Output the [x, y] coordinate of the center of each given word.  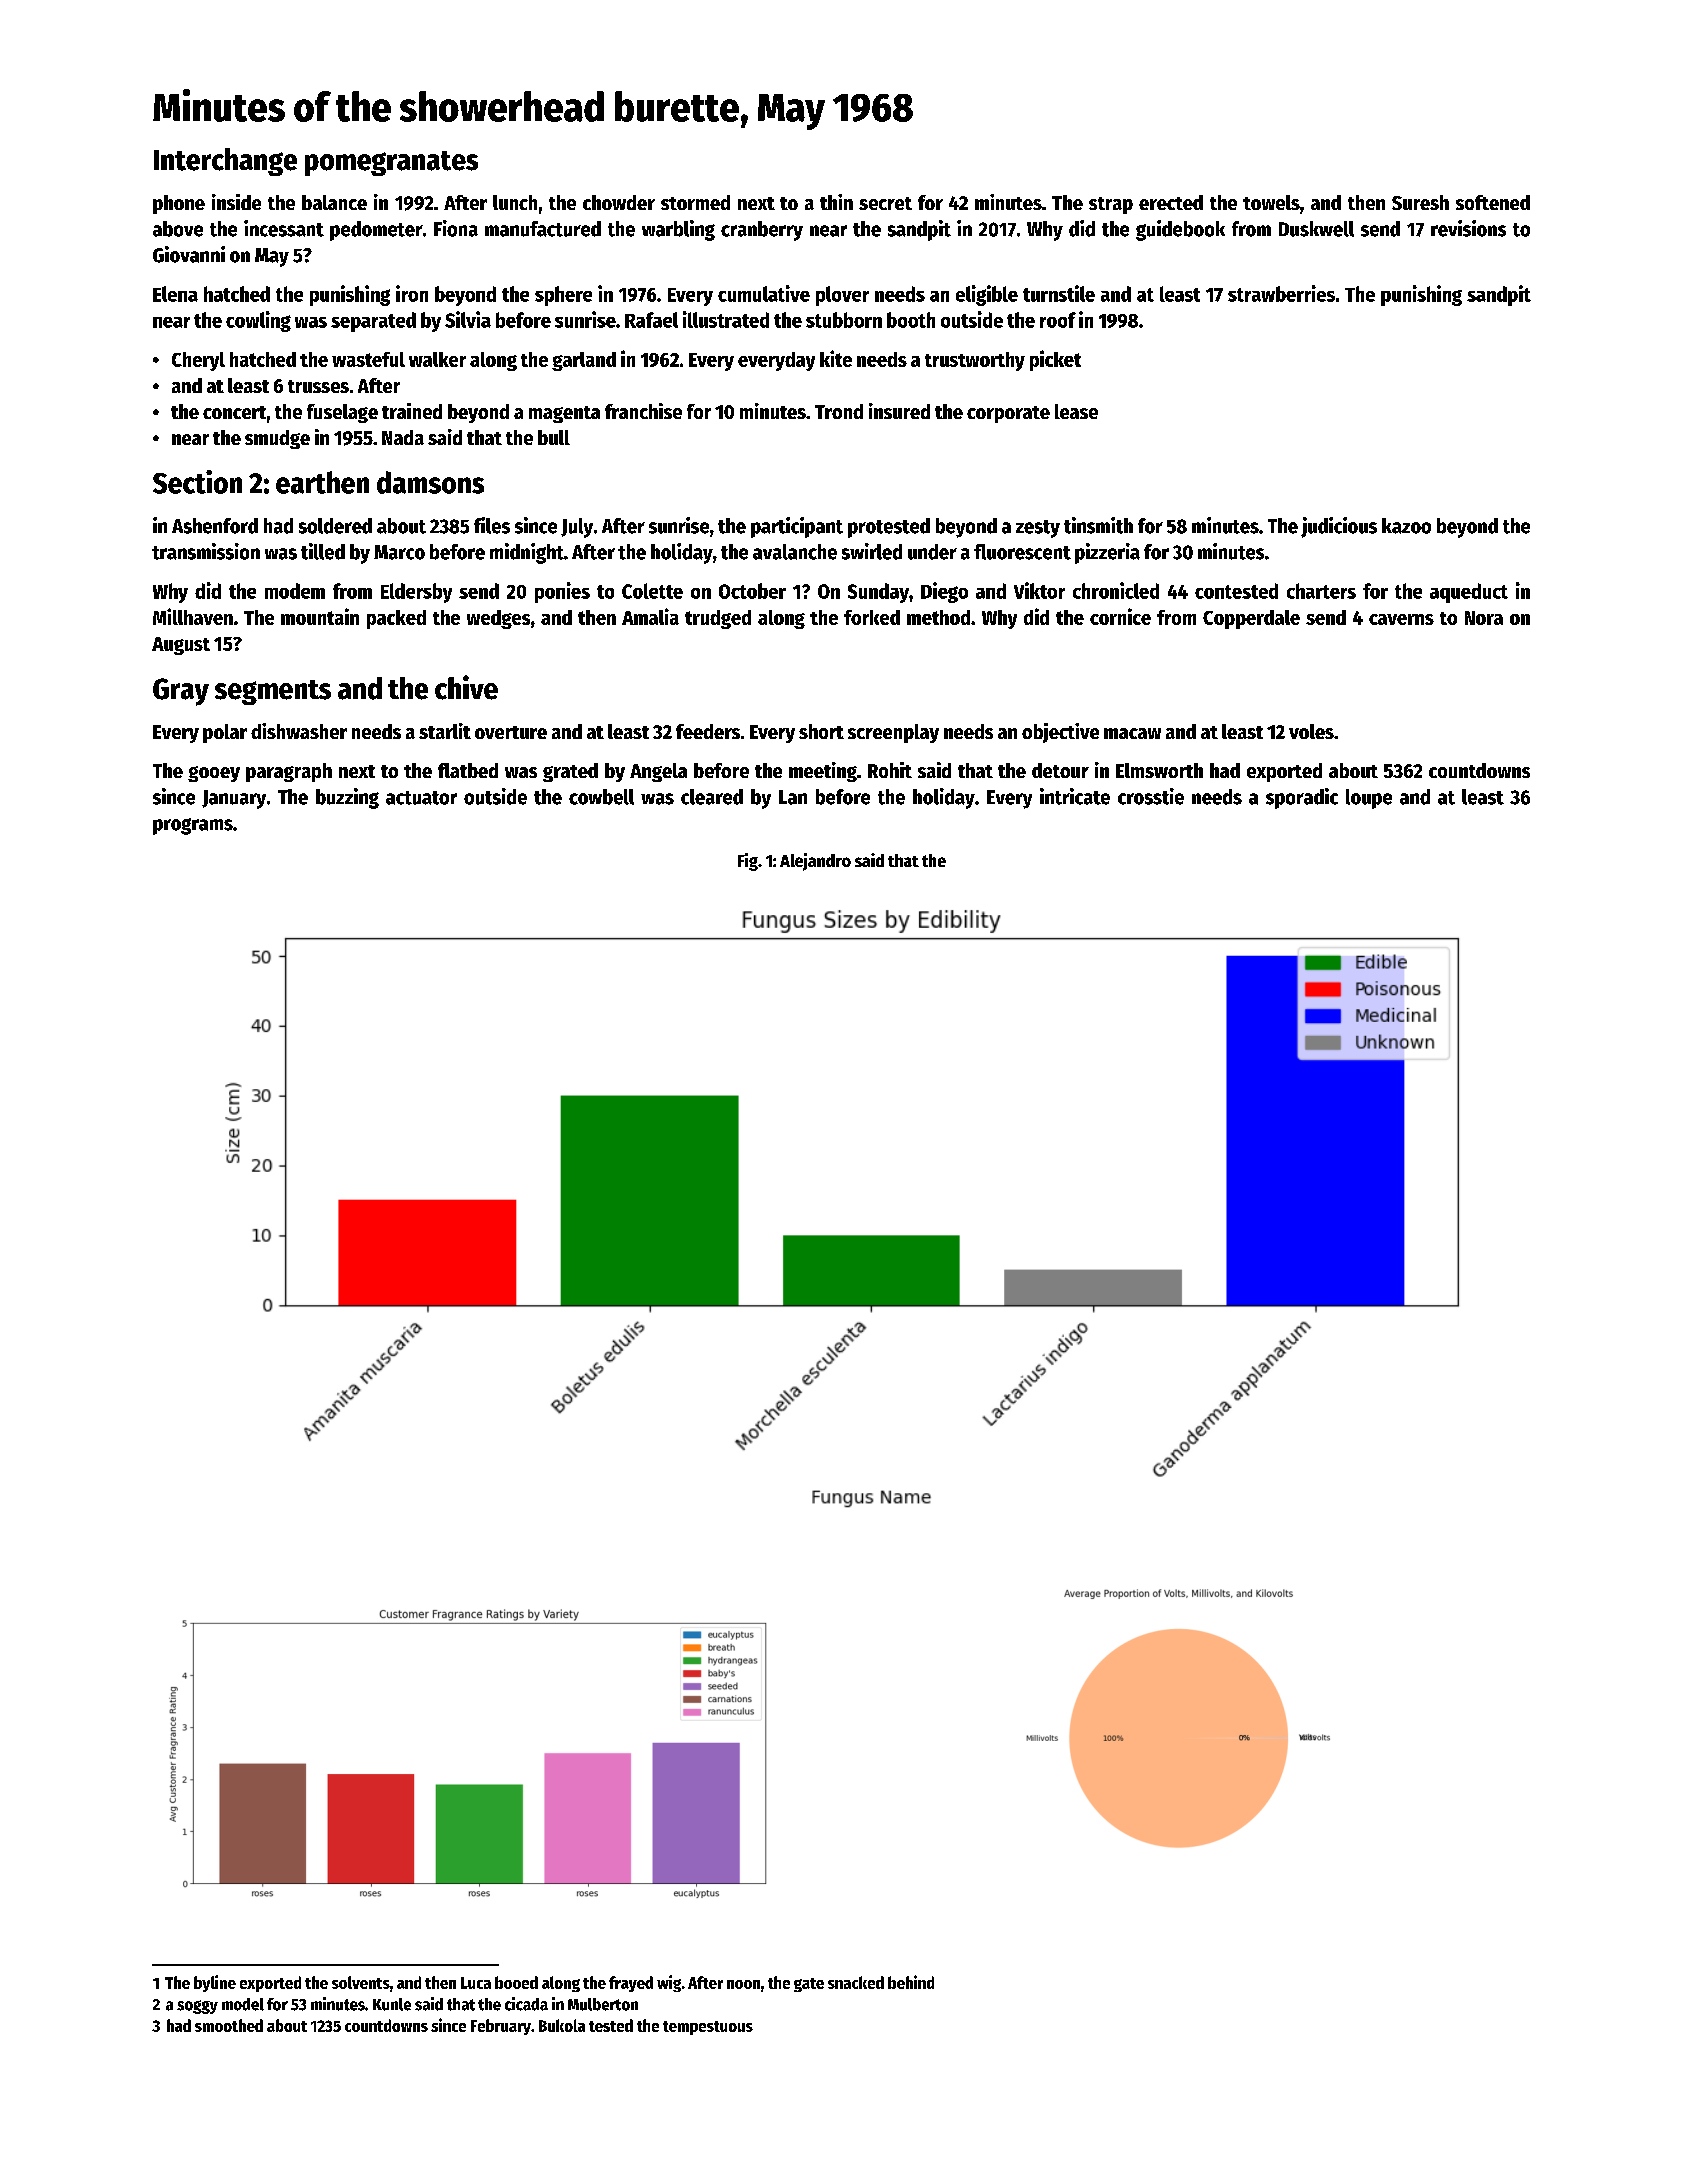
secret [885, 203]
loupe [1369, 799]
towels [1271, 202]
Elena [175, 294]
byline [215, 1983]
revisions [1468, 228]
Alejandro [815, 862]
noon [743, 1984]
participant [797, 527]
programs [193, 826]
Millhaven [193, 616]
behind [911, 1982]
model [243, 2004]
